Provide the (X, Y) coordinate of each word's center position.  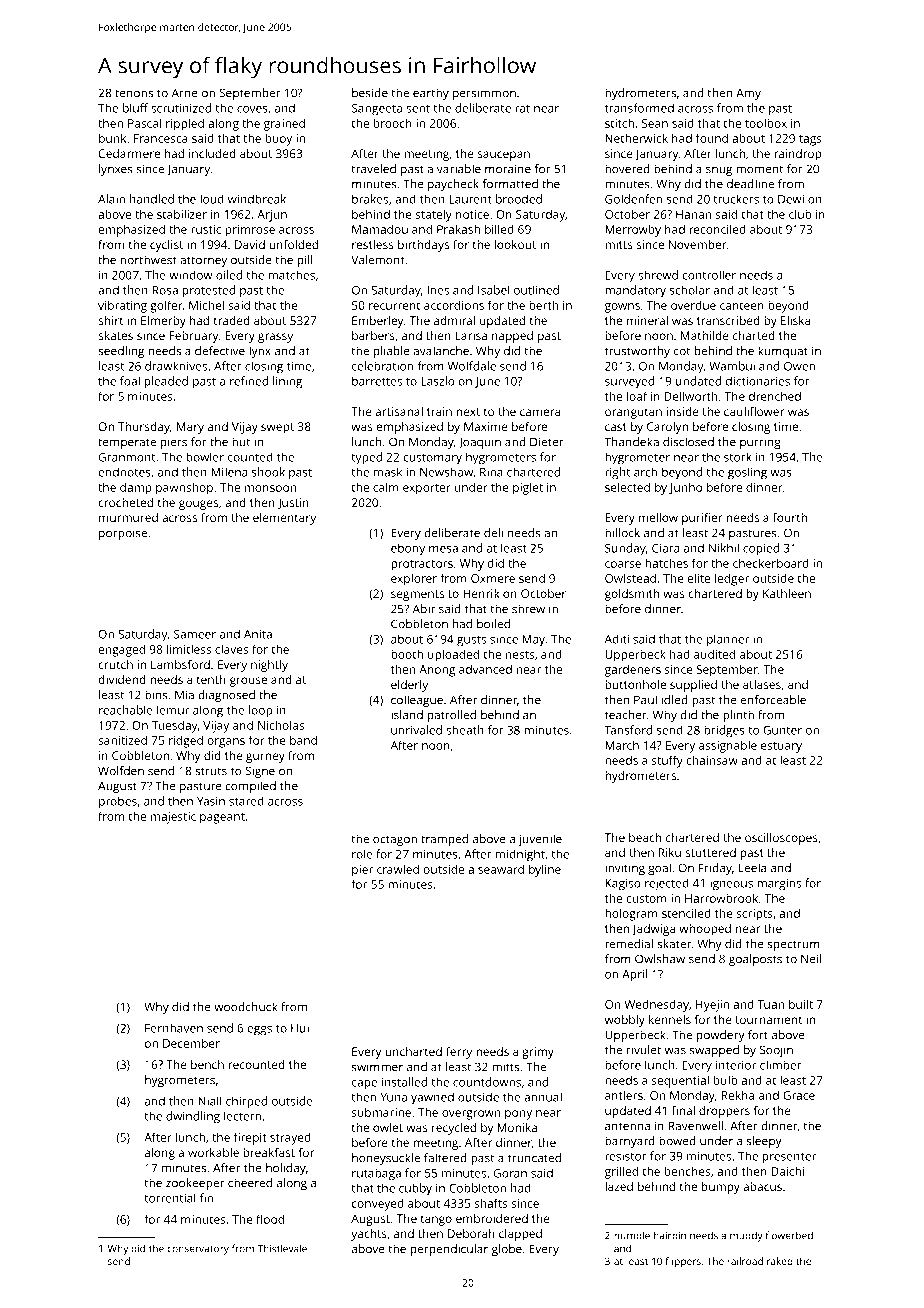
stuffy (667, 761)
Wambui (732, 366)
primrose (250, 231)
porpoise (123, 534)
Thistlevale (282, 1248)
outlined (536, 290)
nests (520, 655)
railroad (745, 1261)
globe (506, 1250)
